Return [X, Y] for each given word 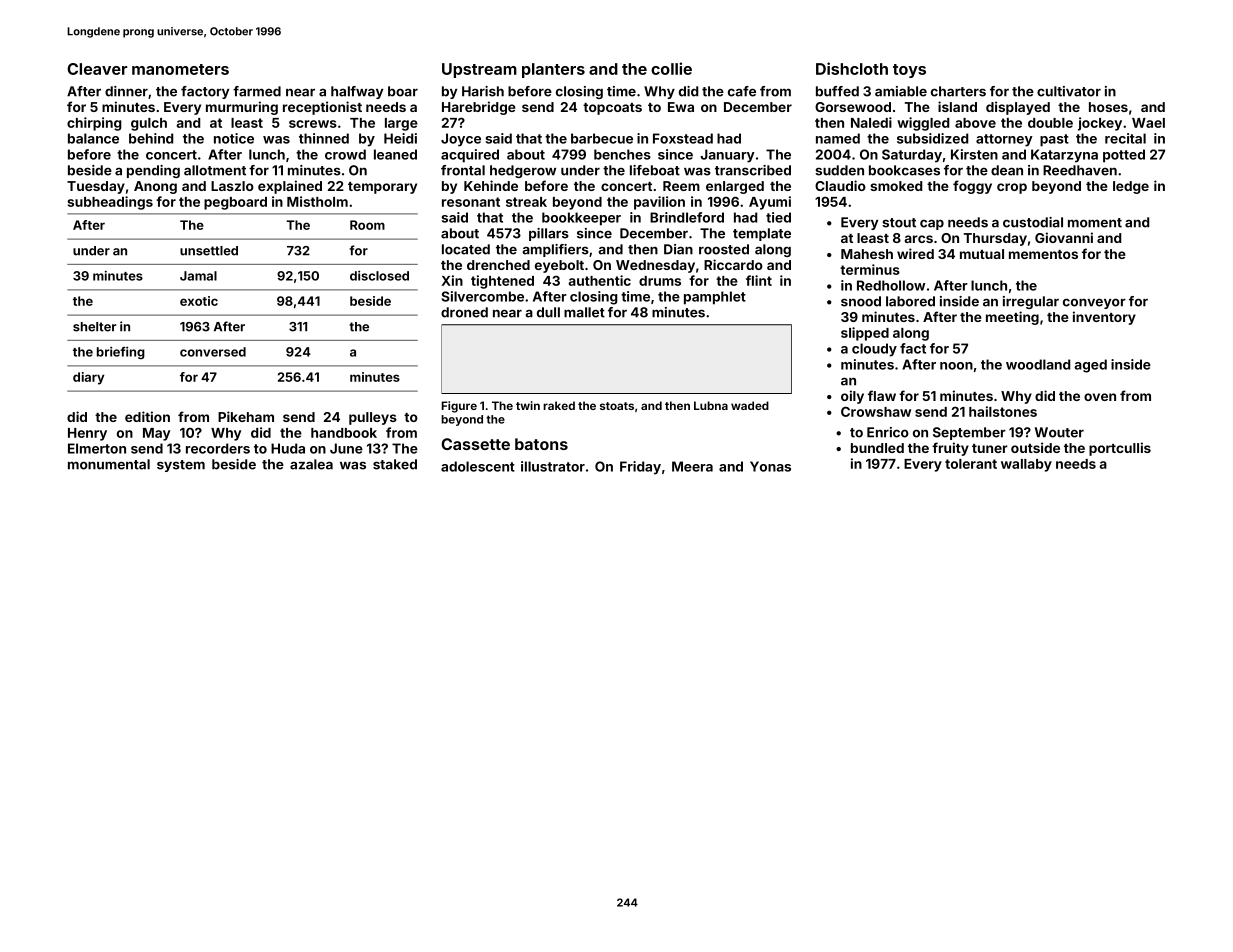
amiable [901, 91]
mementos [1043, 254]
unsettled [209, 251]
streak [526, 202]
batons [541, 444]
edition [147, 416]
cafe [742, 91]
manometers [180, 69]
